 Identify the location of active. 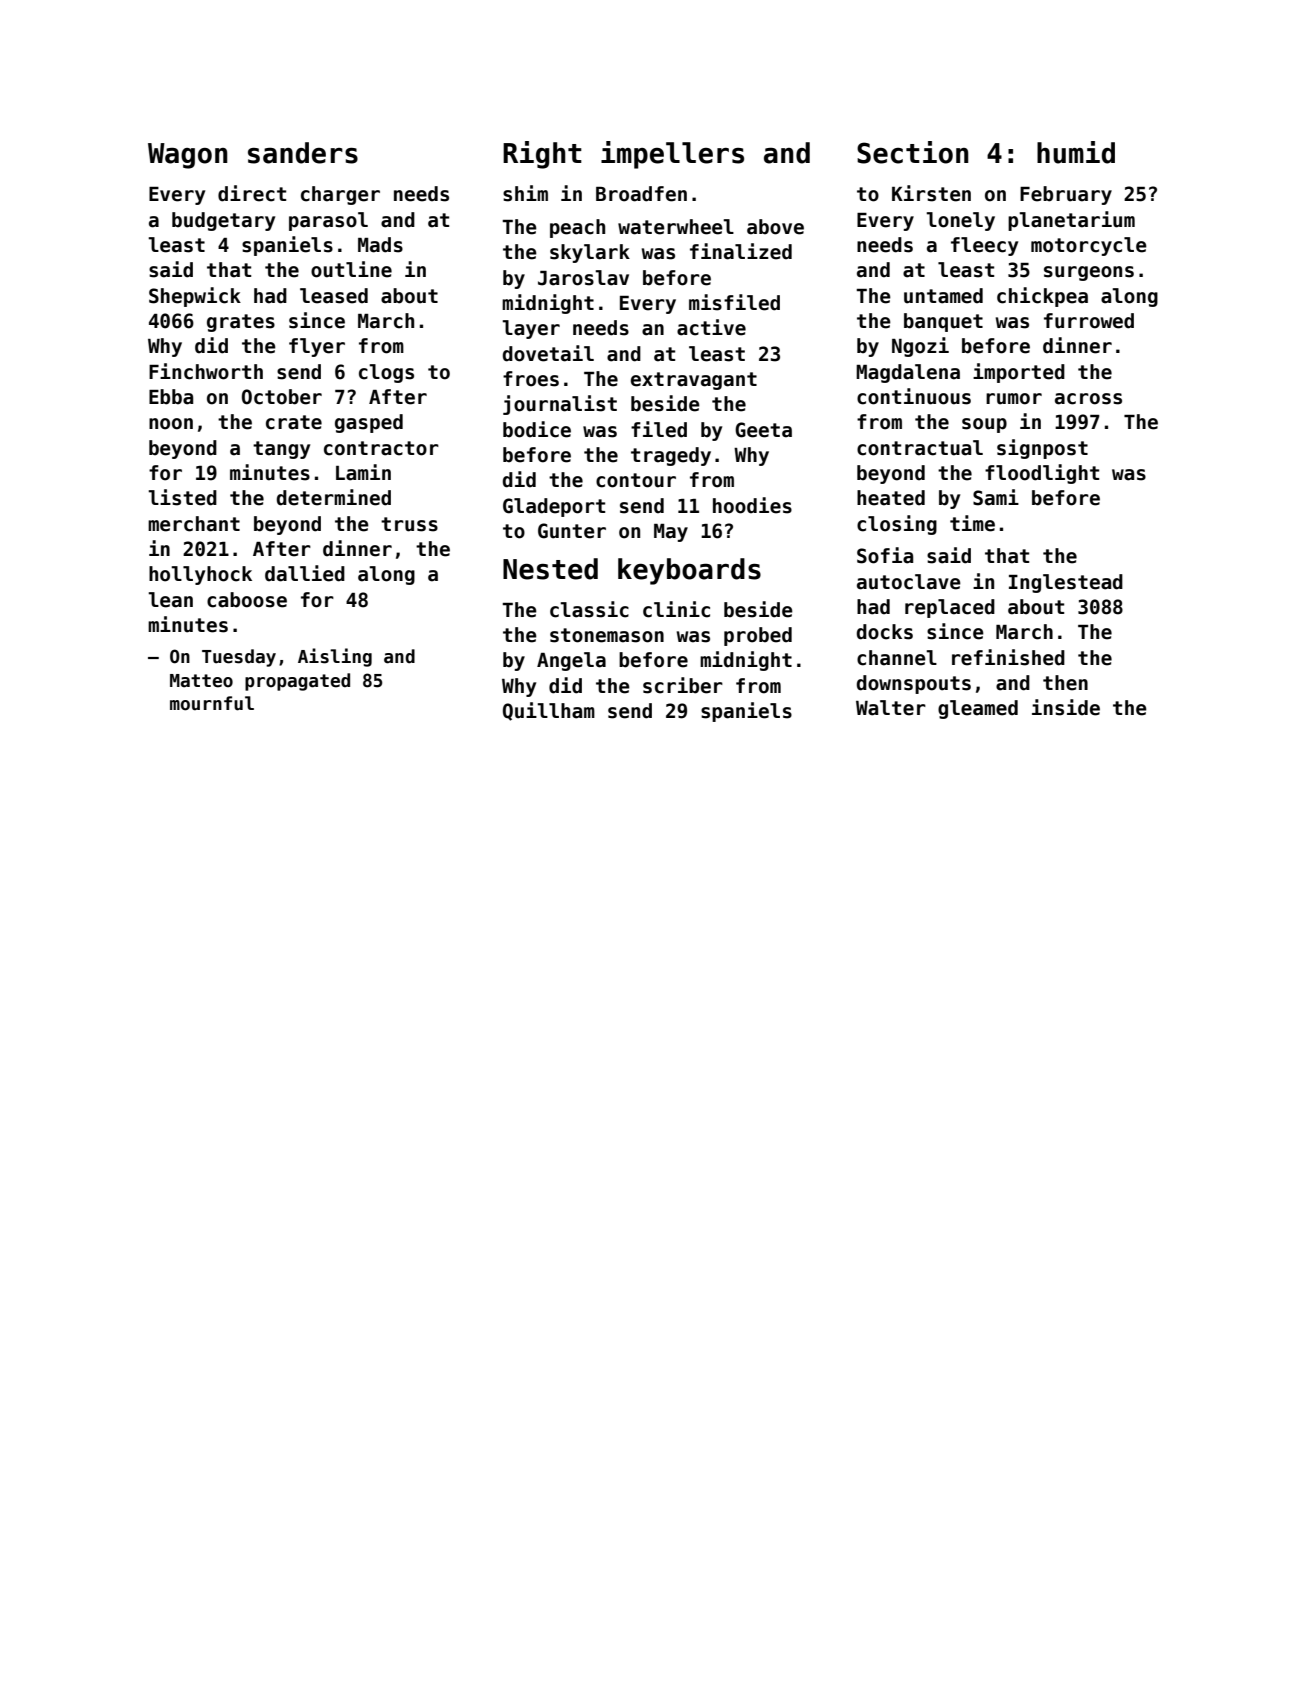
(711, 327).
